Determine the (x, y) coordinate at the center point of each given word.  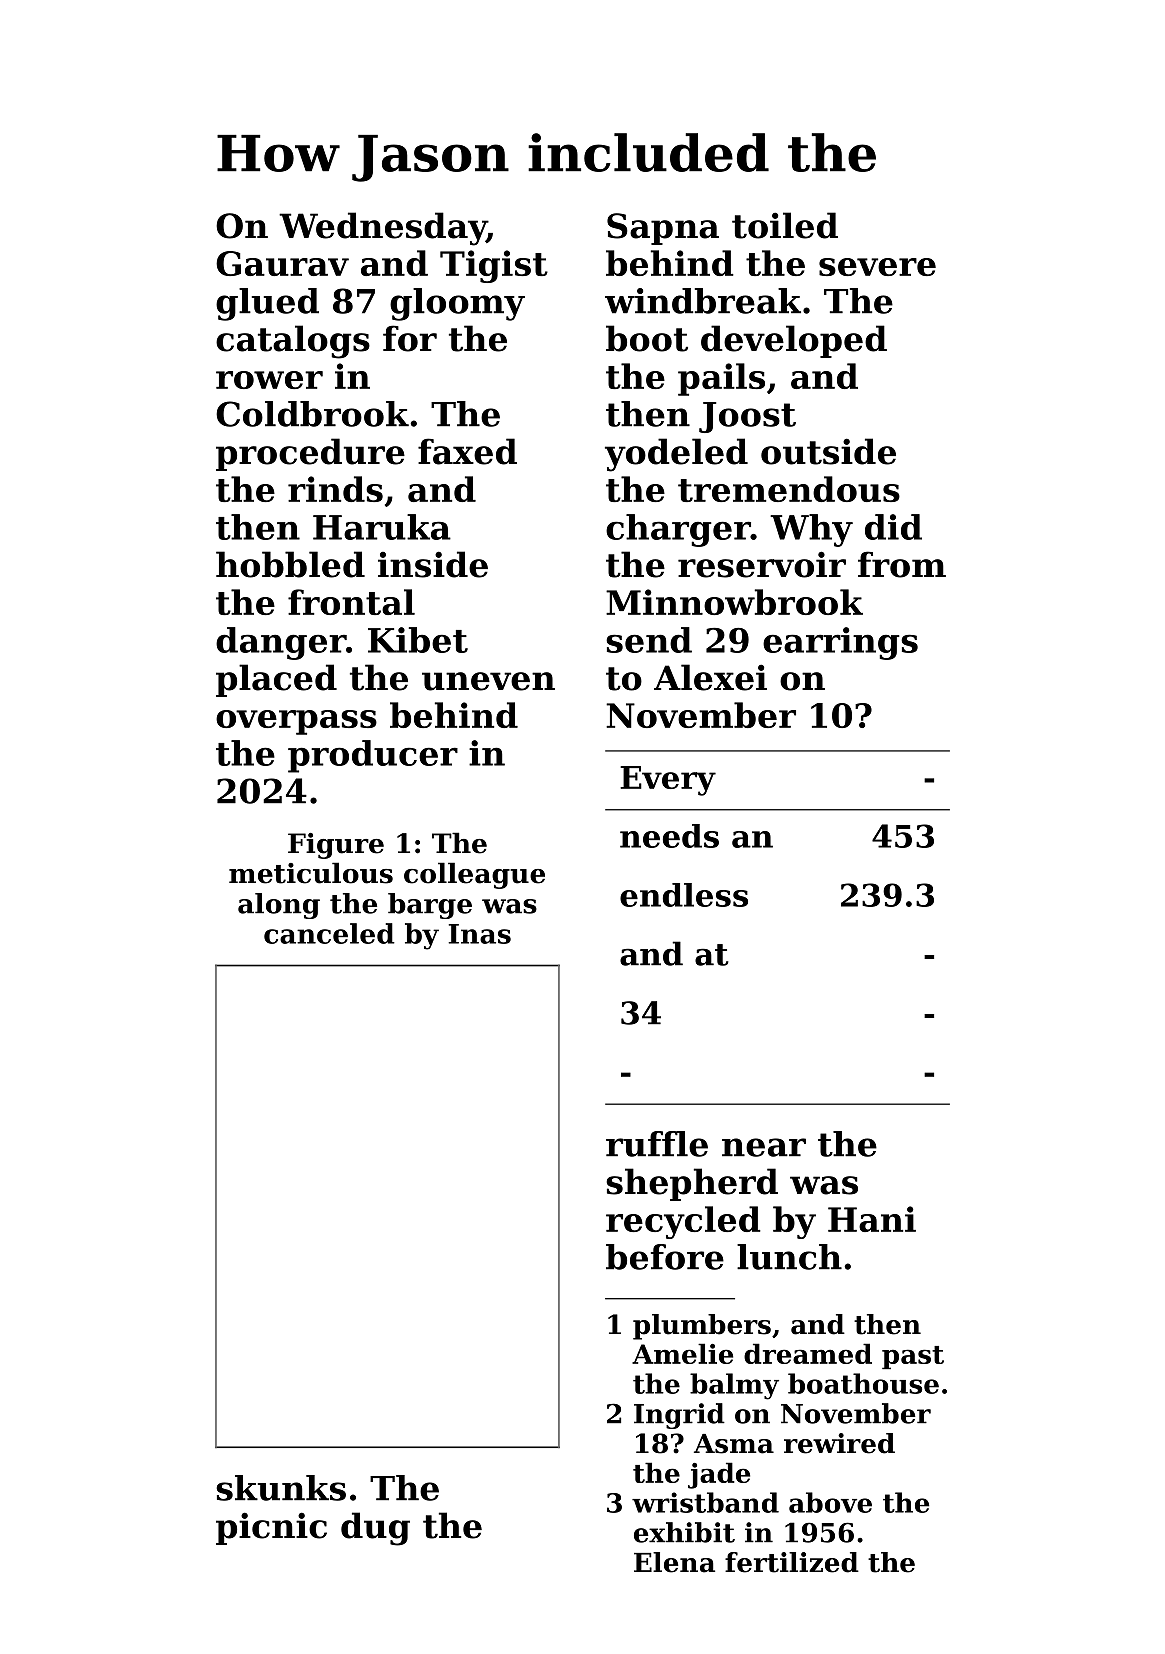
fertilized (792, 1562)
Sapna (663, 229)
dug (375, 1529)
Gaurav (282, 263)
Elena (674, 1562)
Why (811, 530)
